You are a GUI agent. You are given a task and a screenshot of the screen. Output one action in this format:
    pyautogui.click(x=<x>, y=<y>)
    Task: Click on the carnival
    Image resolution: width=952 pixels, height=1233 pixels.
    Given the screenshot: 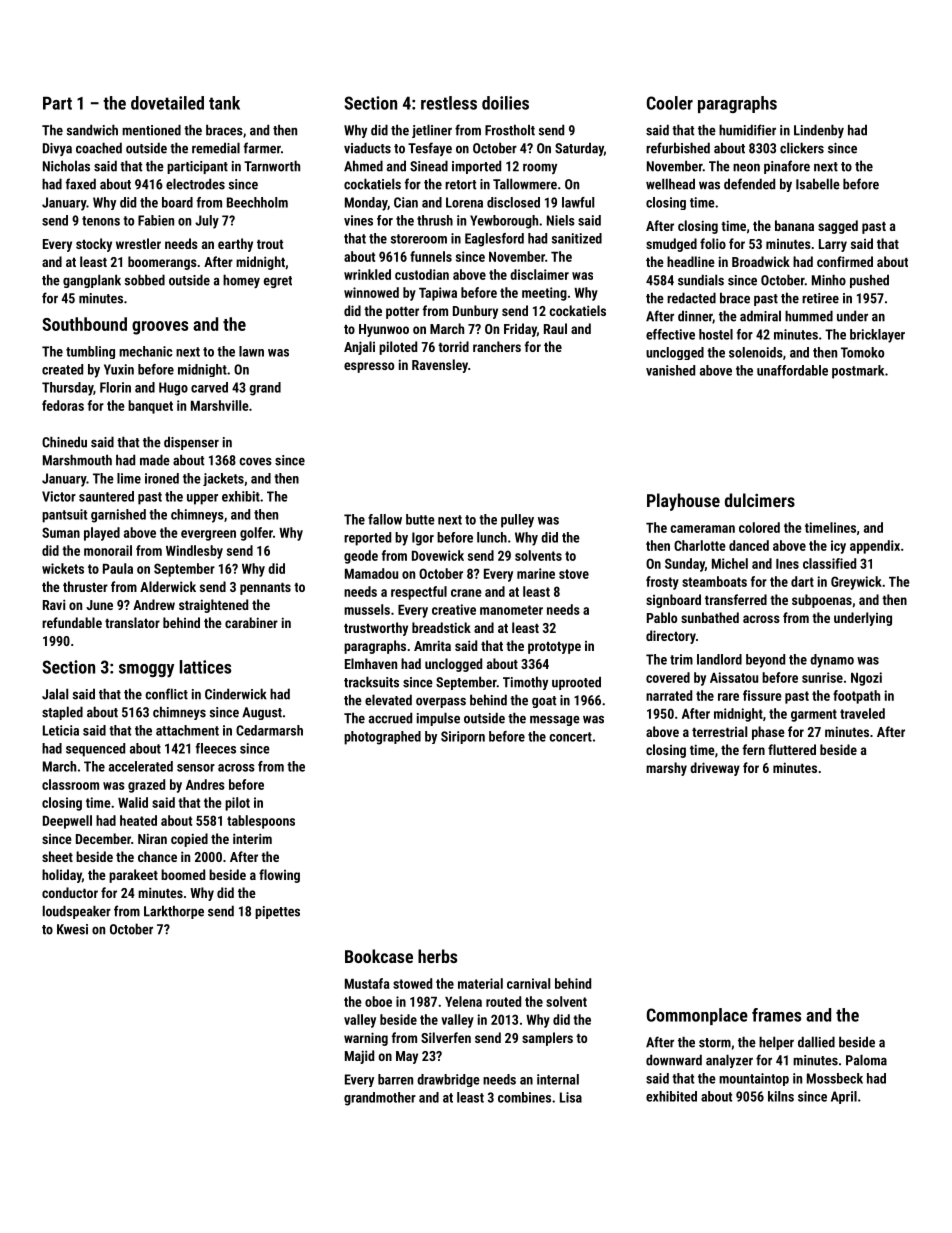 What is the action you would take?
    pyautogui.click(x=528, y=983)
